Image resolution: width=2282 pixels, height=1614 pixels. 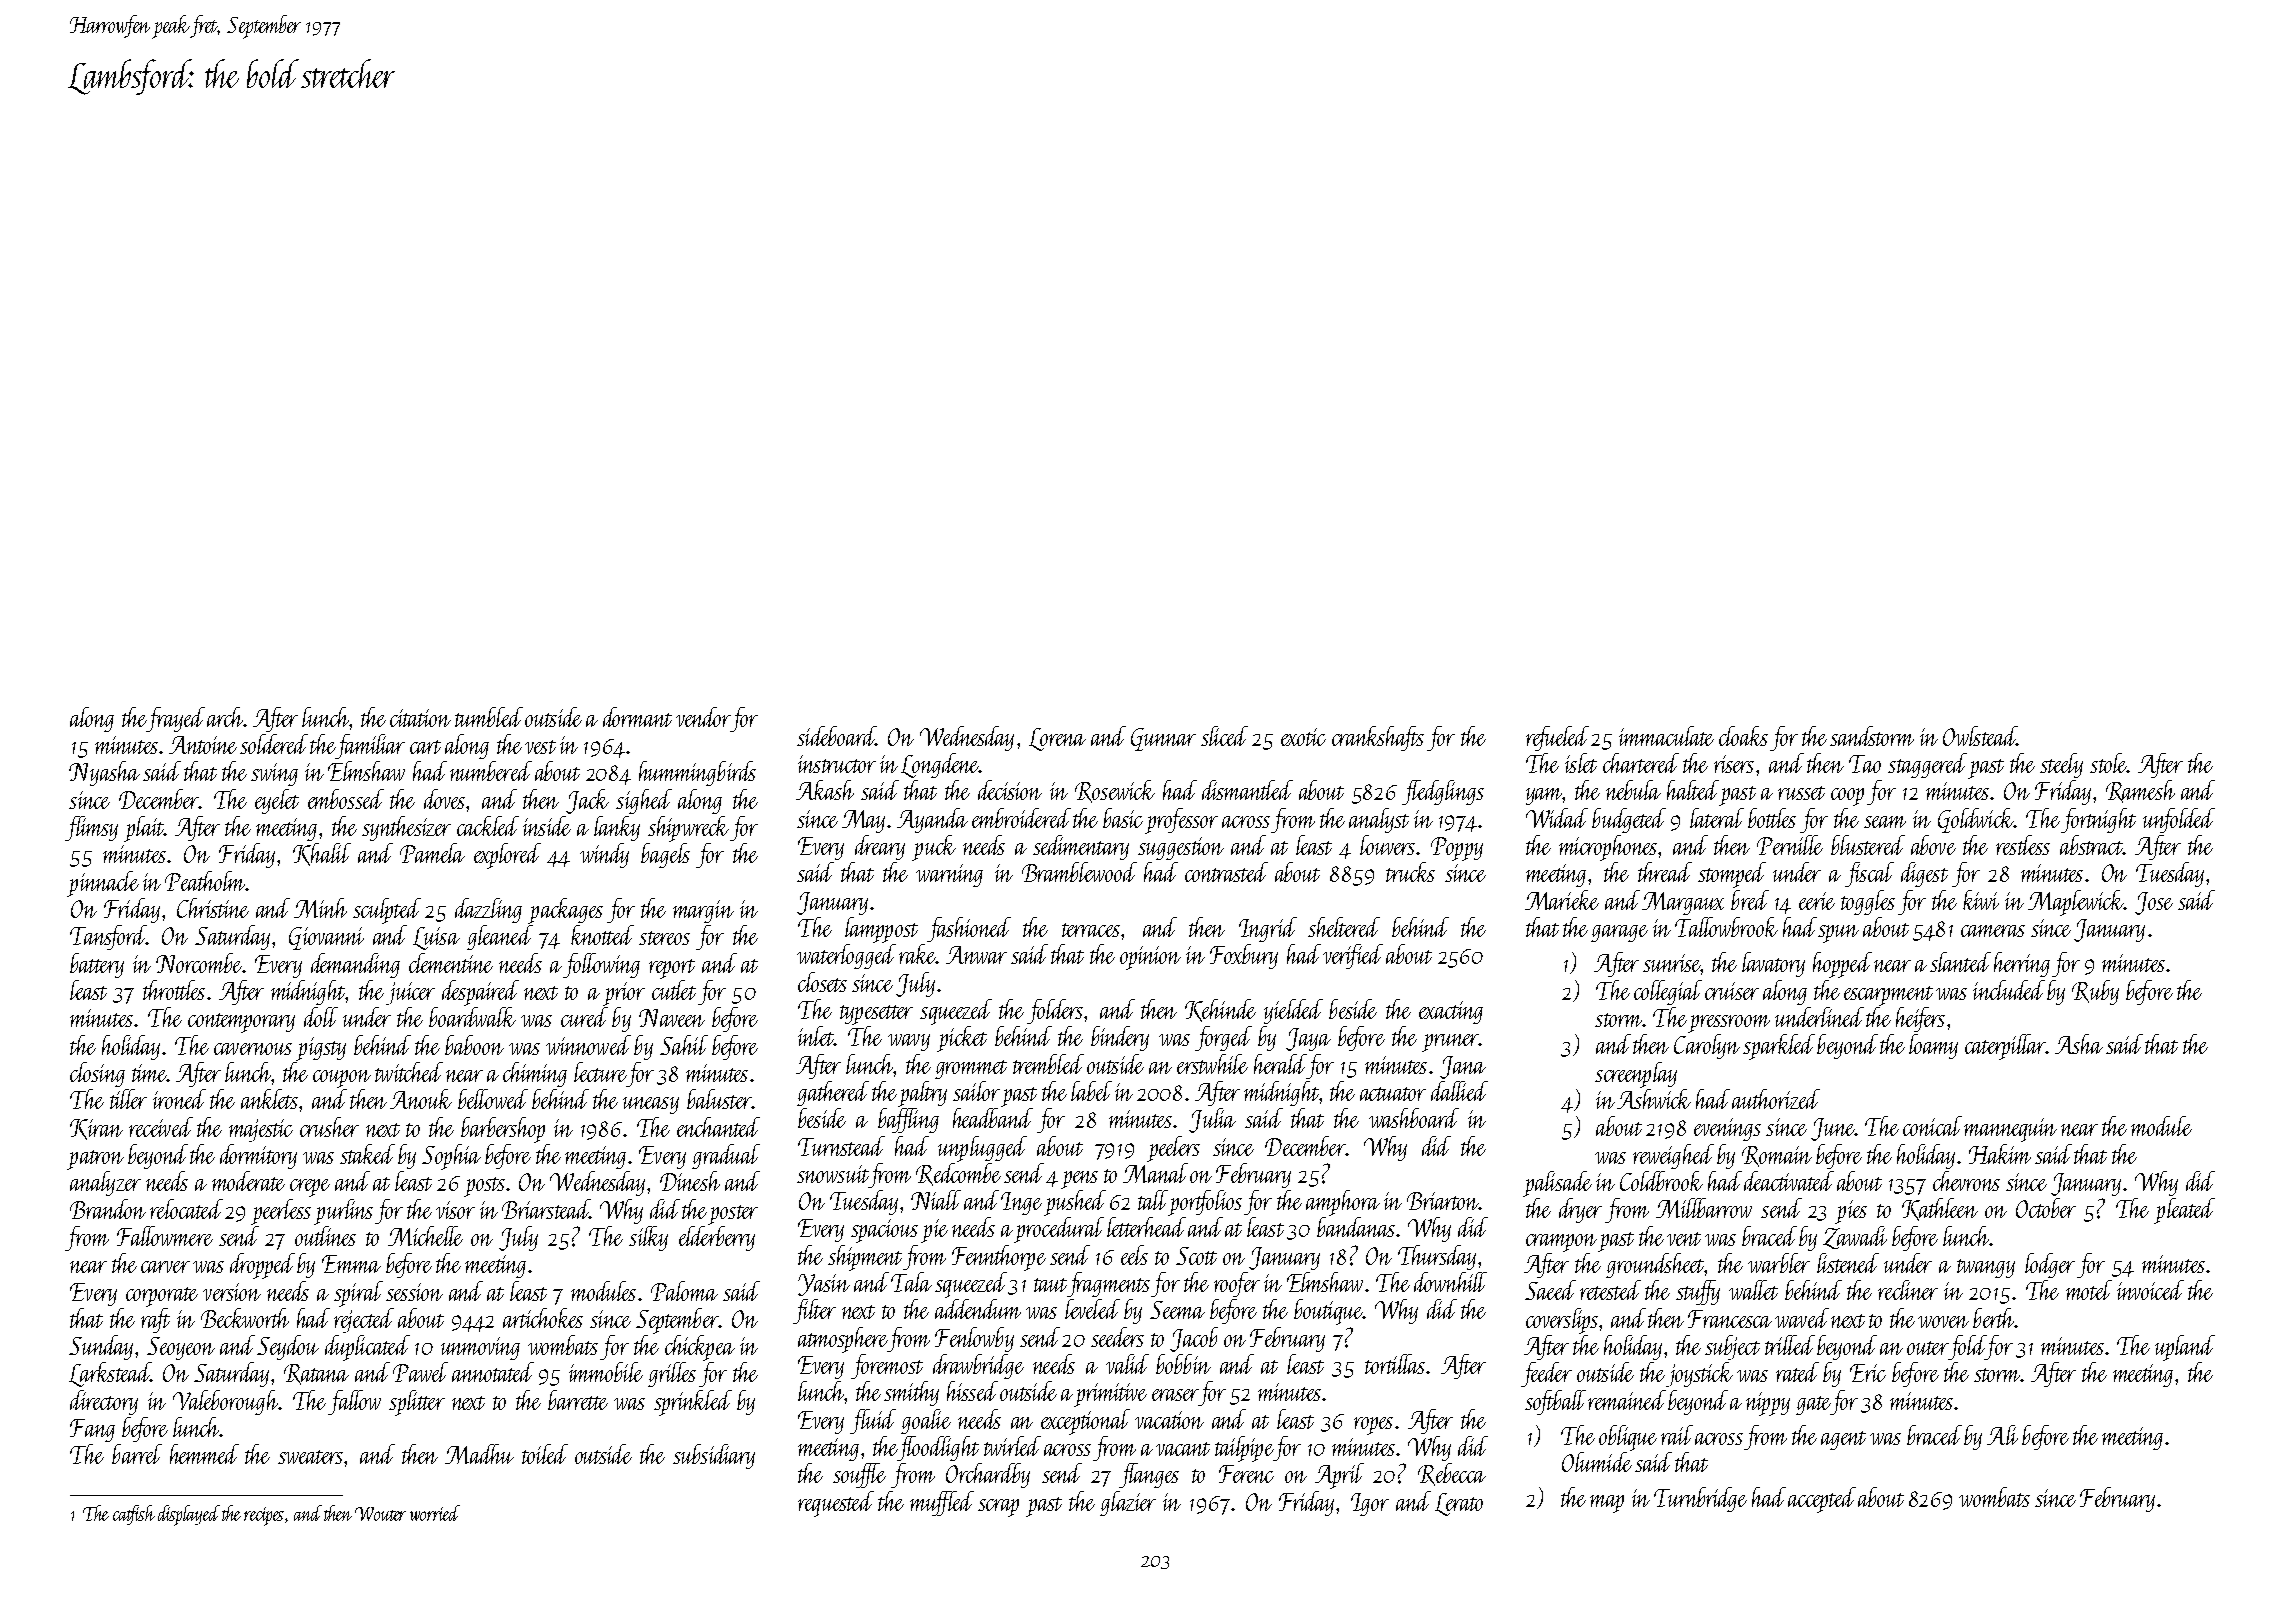 What do you see at coordinates (1813, 1405) in the screenshot?
I see `gate` at bounding box center [1813, 1405].
